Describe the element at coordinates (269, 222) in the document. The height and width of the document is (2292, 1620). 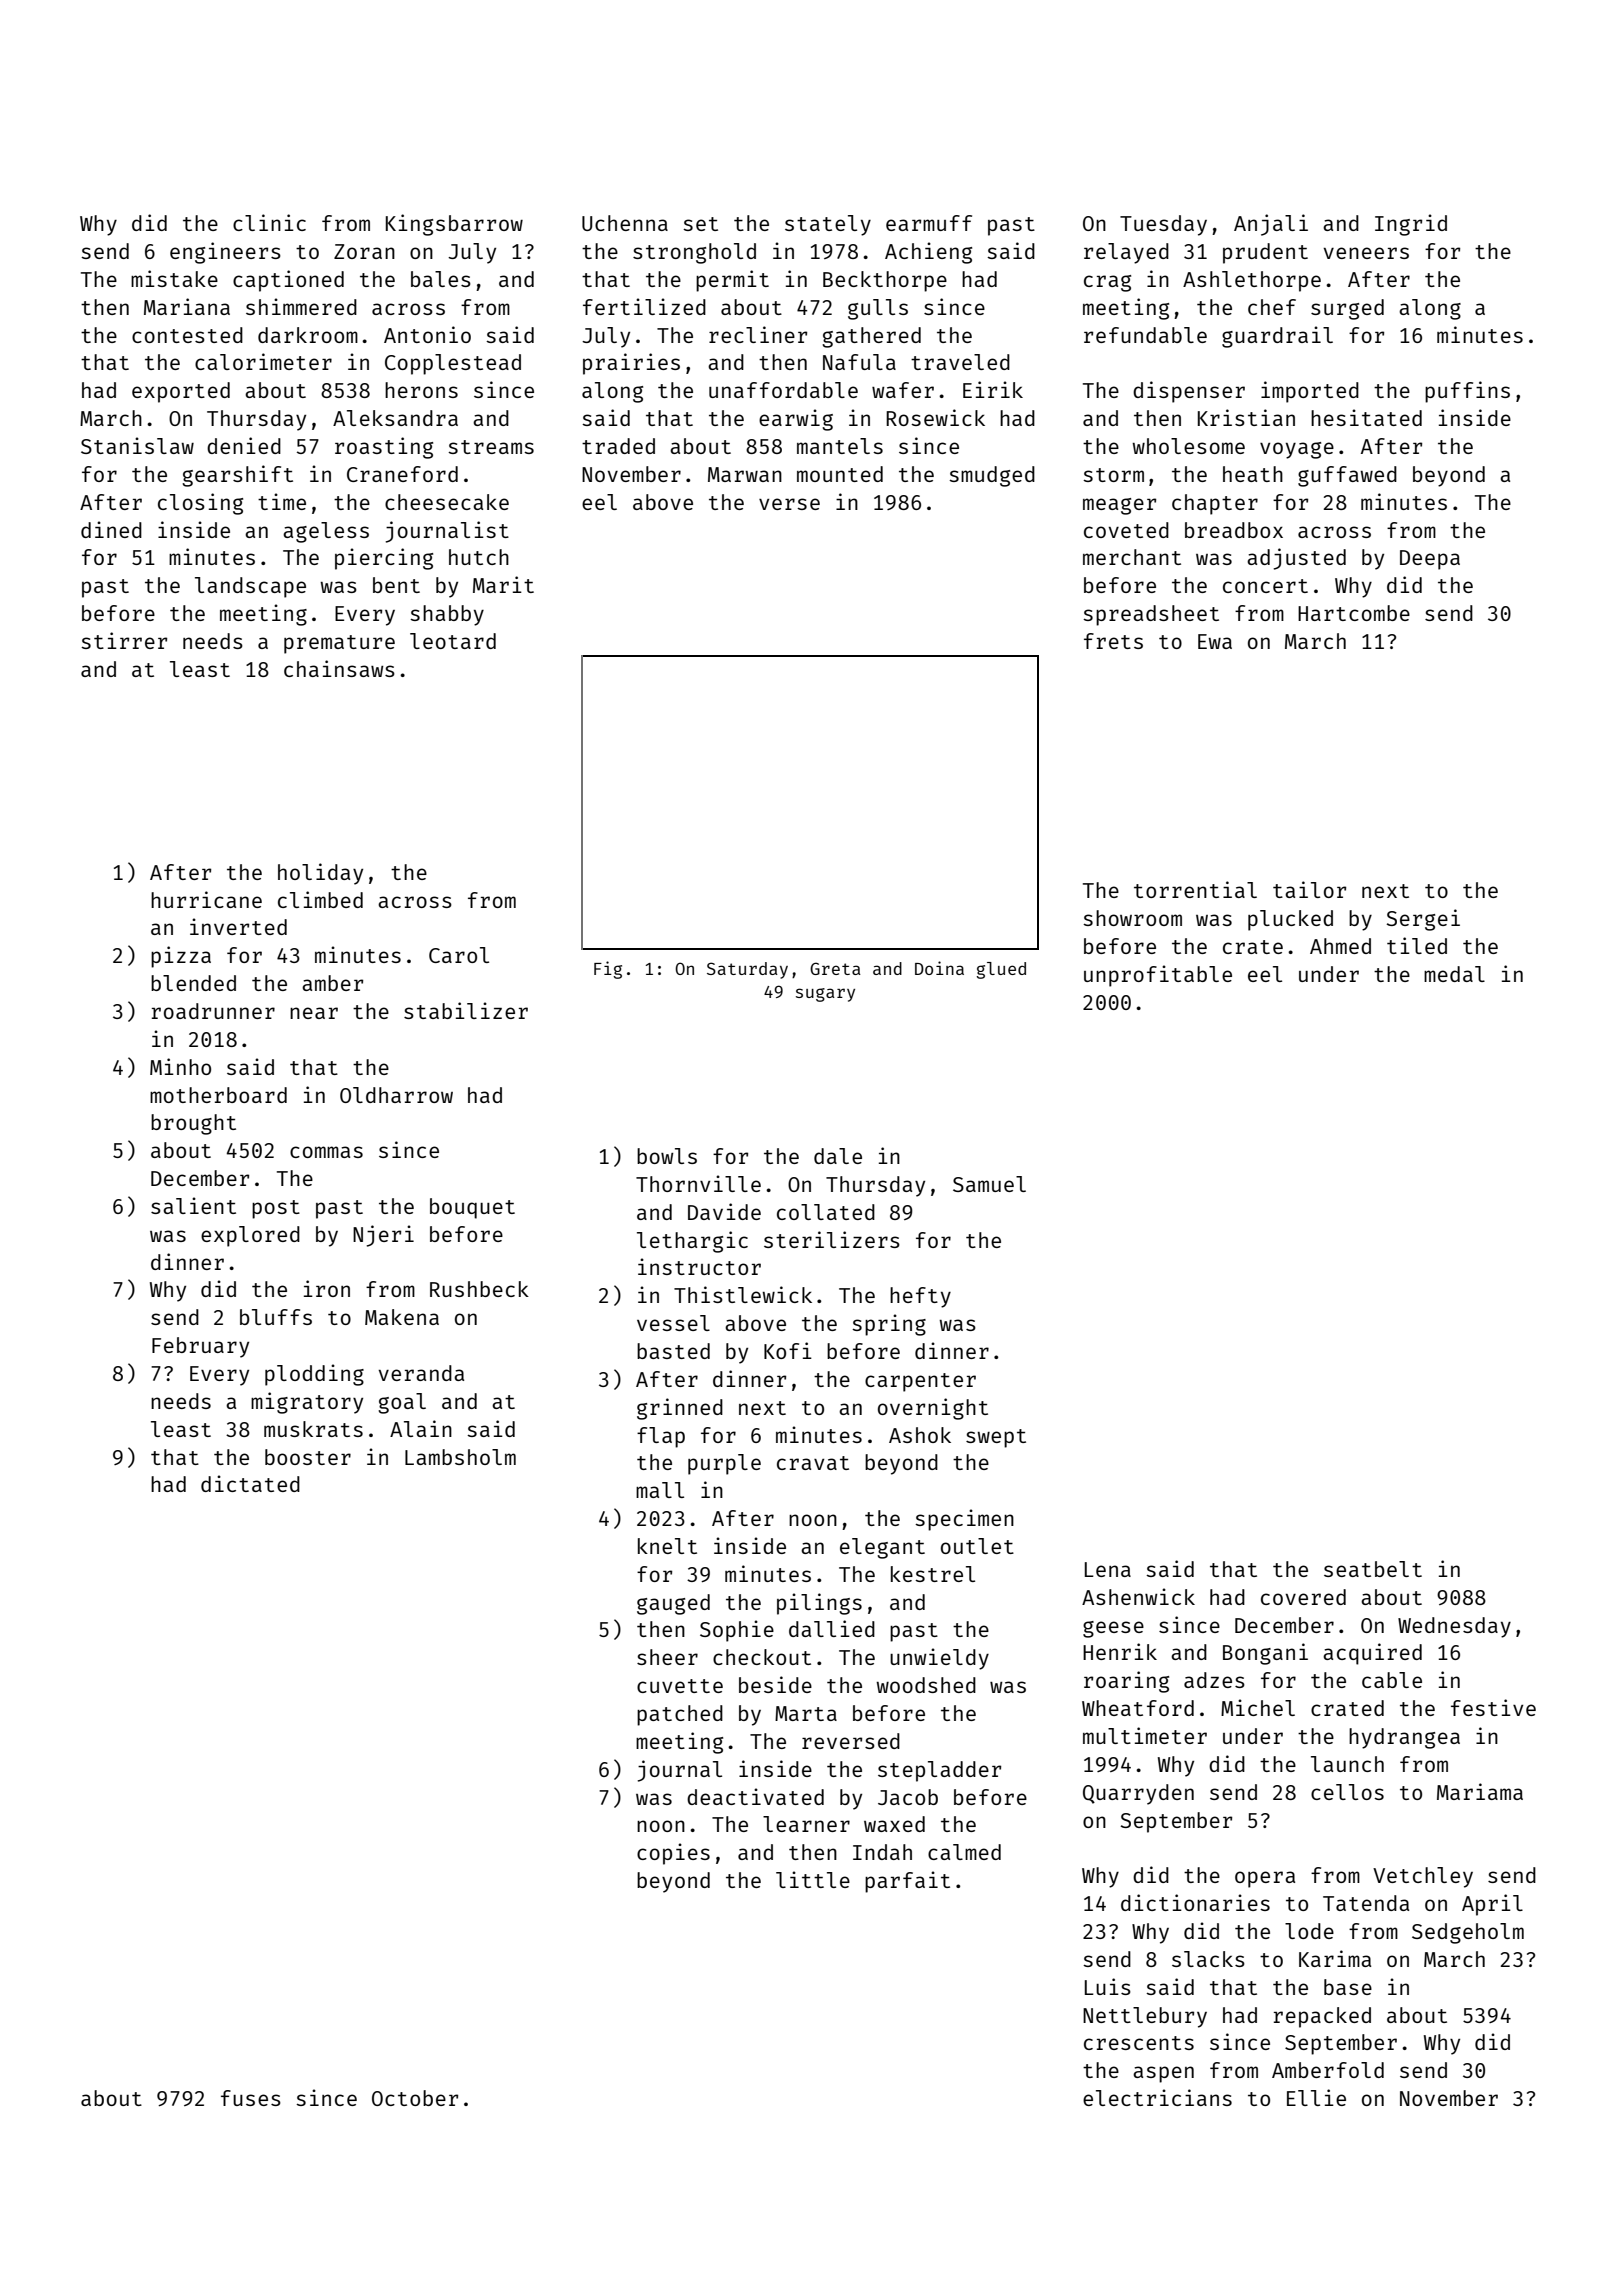
I see `clinic` at that location.
